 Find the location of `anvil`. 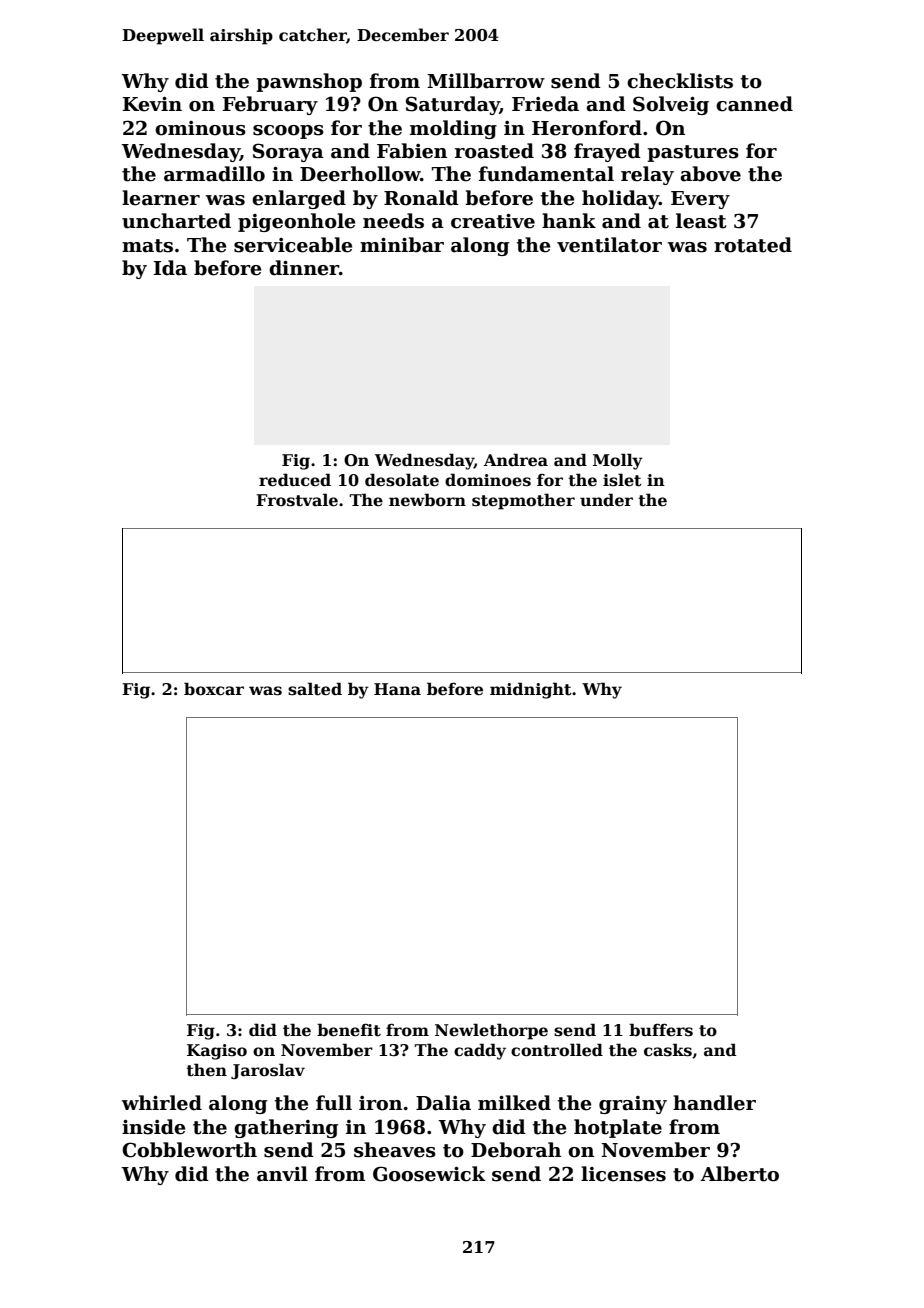

anvil is located at coordinates (282, 1174).
